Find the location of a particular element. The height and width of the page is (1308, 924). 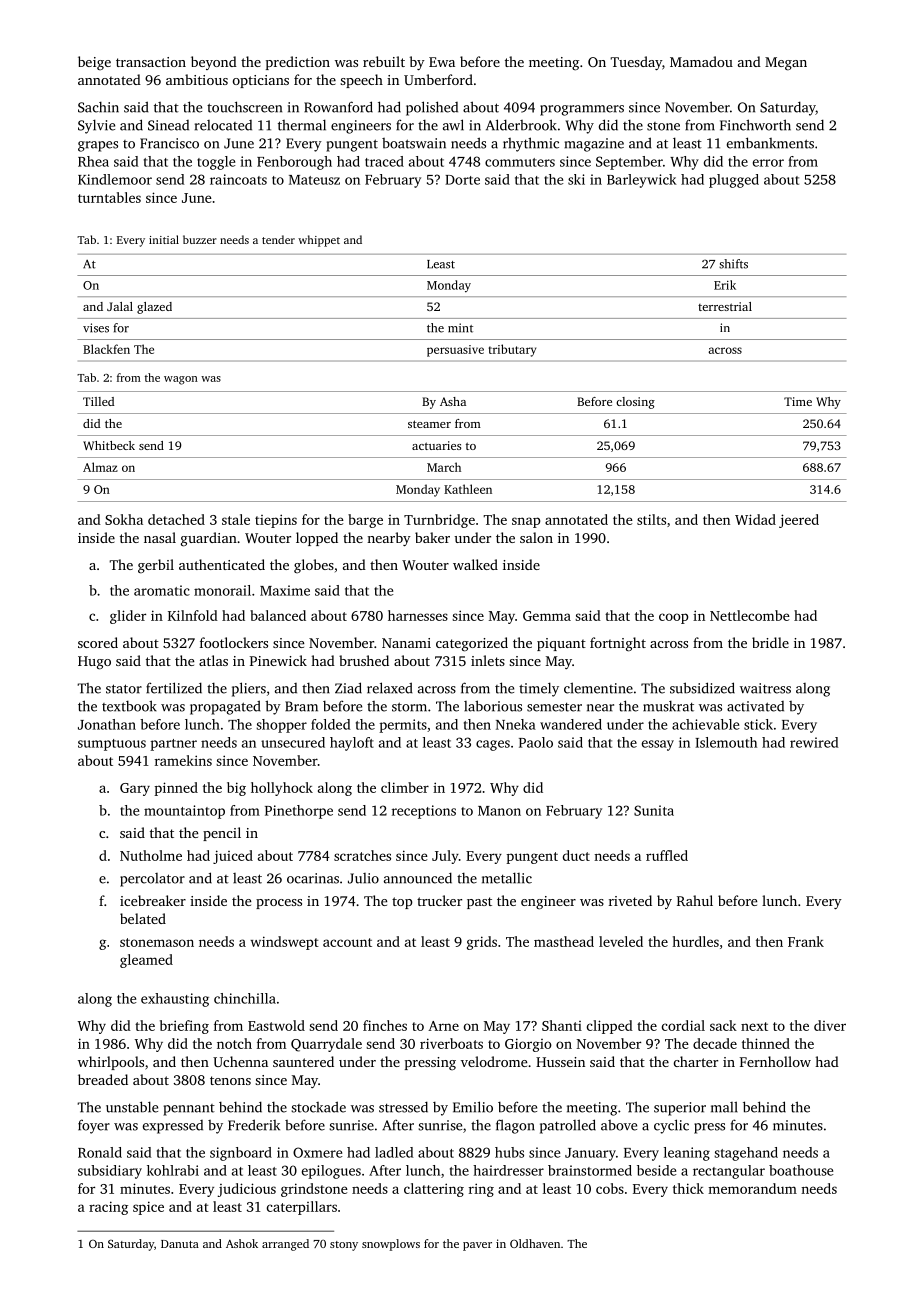

traced is located at coordinates (384, 161).
